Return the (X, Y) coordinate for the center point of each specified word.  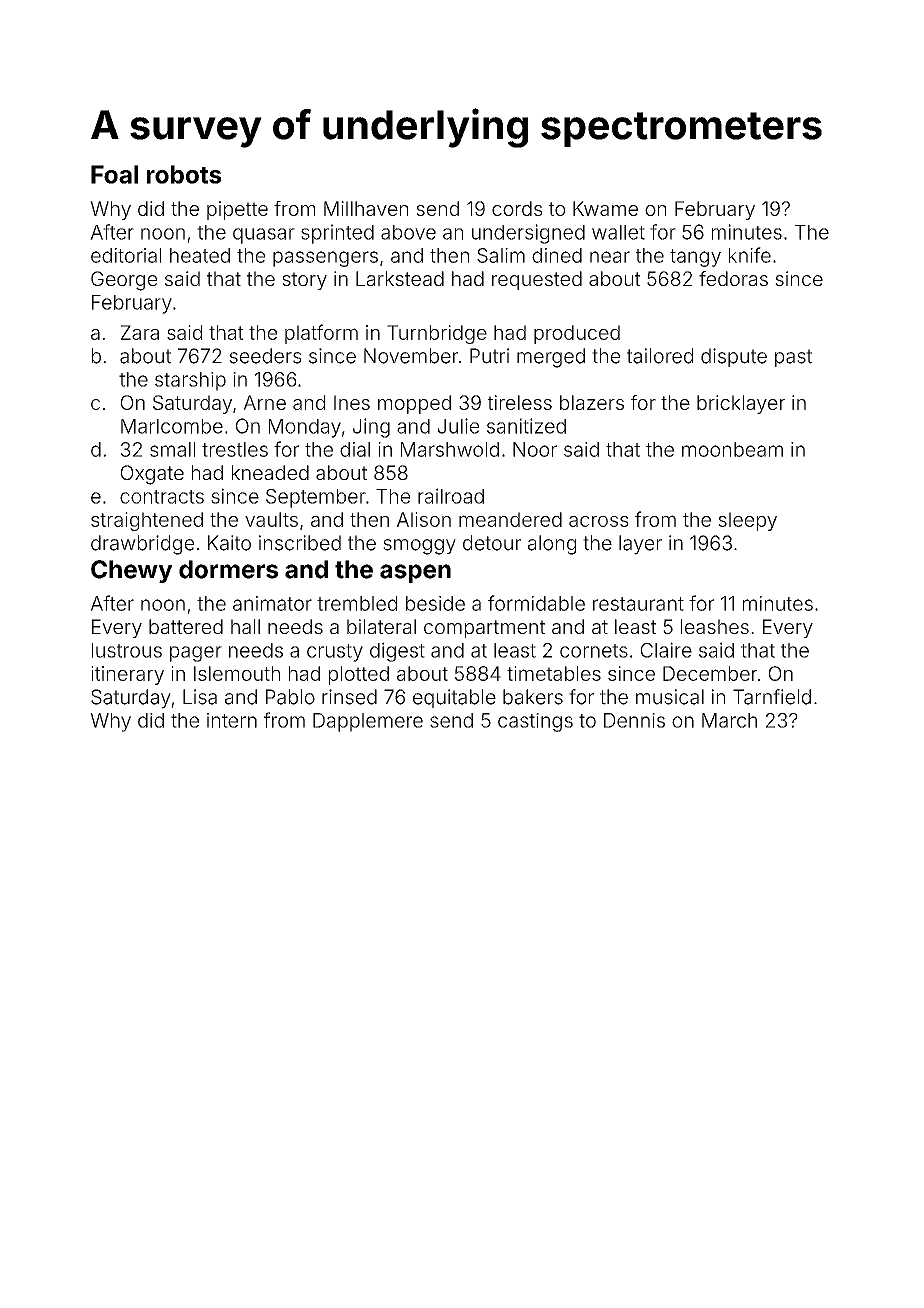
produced (577, 334)
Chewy (131, 571)
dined (557, 255)
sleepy (747, 521)
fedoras (733, 278)
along (552, 545)
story (304, 281)
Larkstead (400, 278)
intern (232, 720)
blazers (592, 402)
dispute (734, 357)
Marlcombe (172, 426)
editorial (126, 255)
